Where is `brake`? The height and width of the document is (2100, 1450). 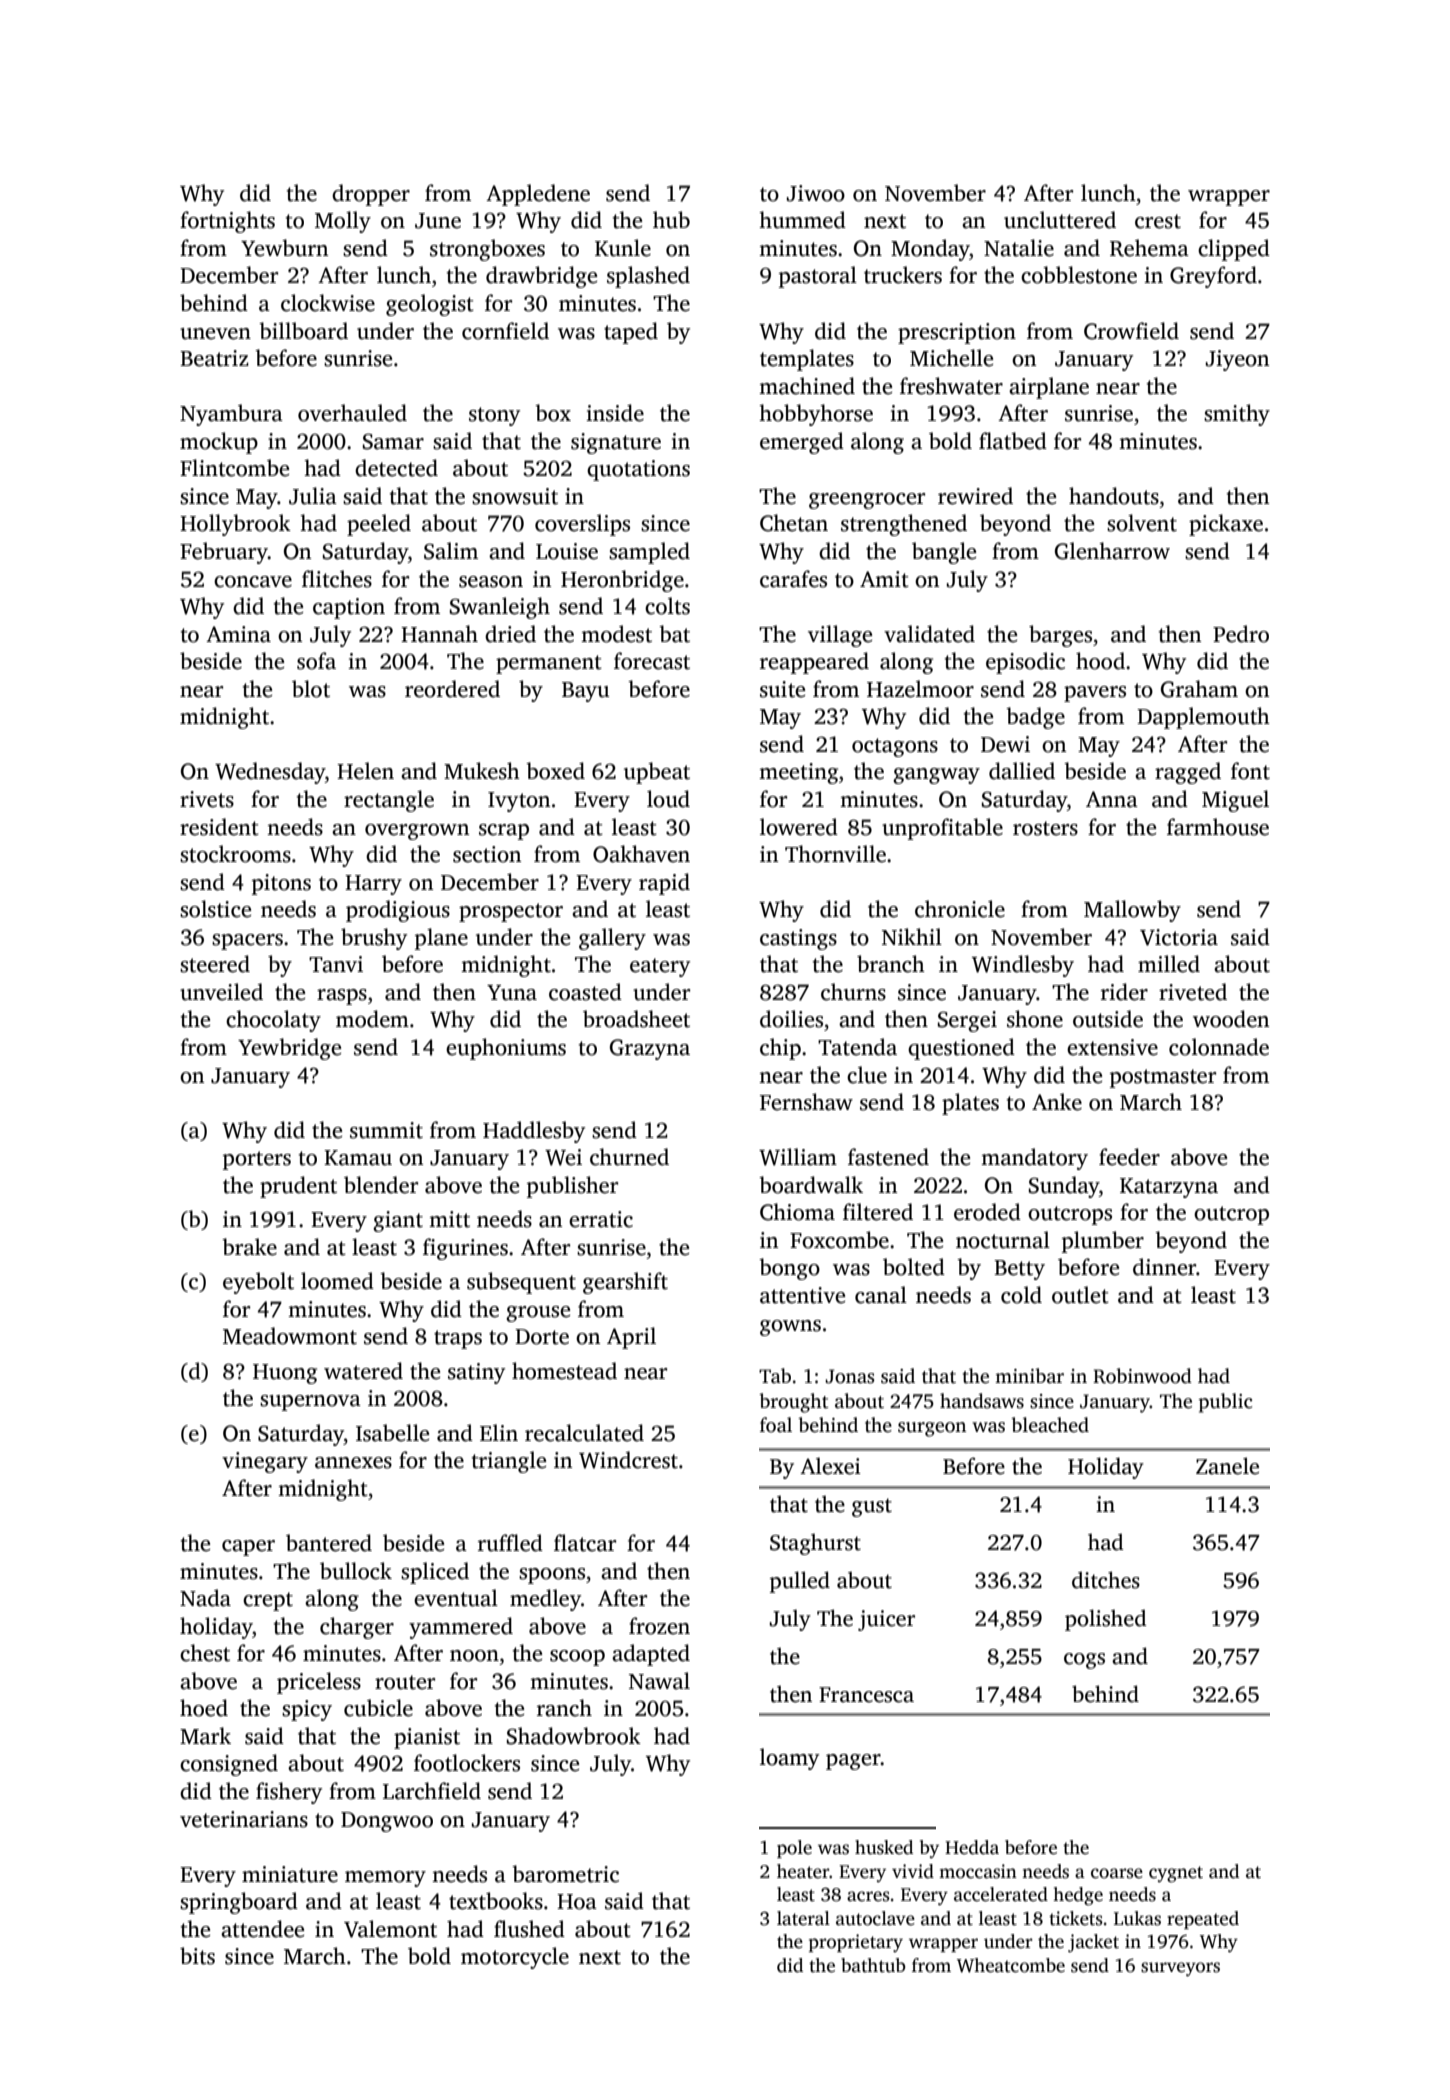
brake is located at coordinates (249, 1247).
